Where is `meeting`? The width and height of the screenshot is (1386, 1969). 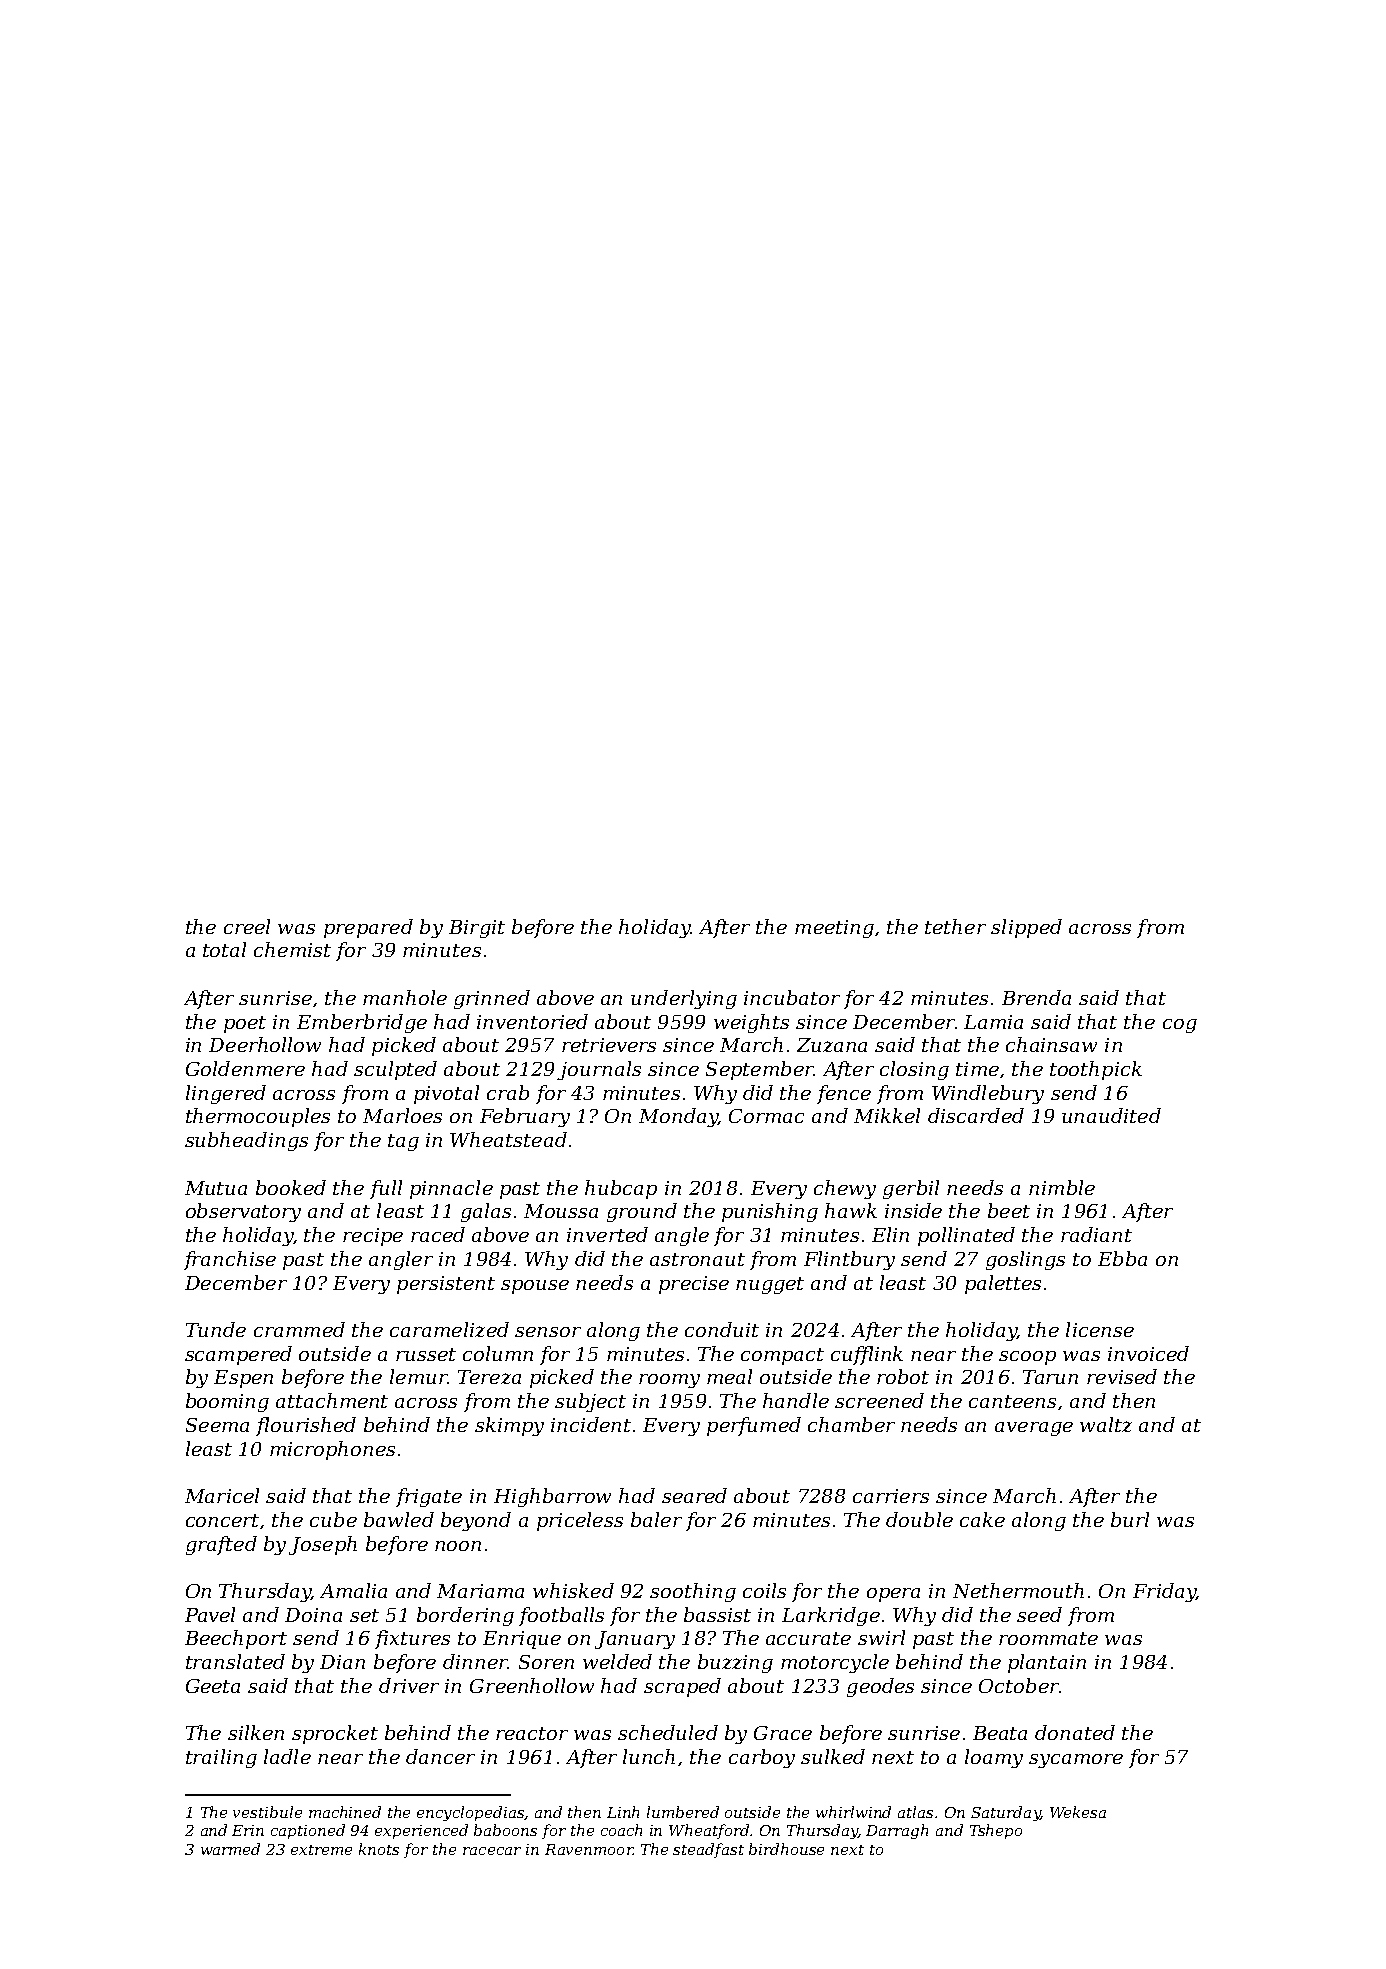
meeting is located at coordinates (834, 929).
